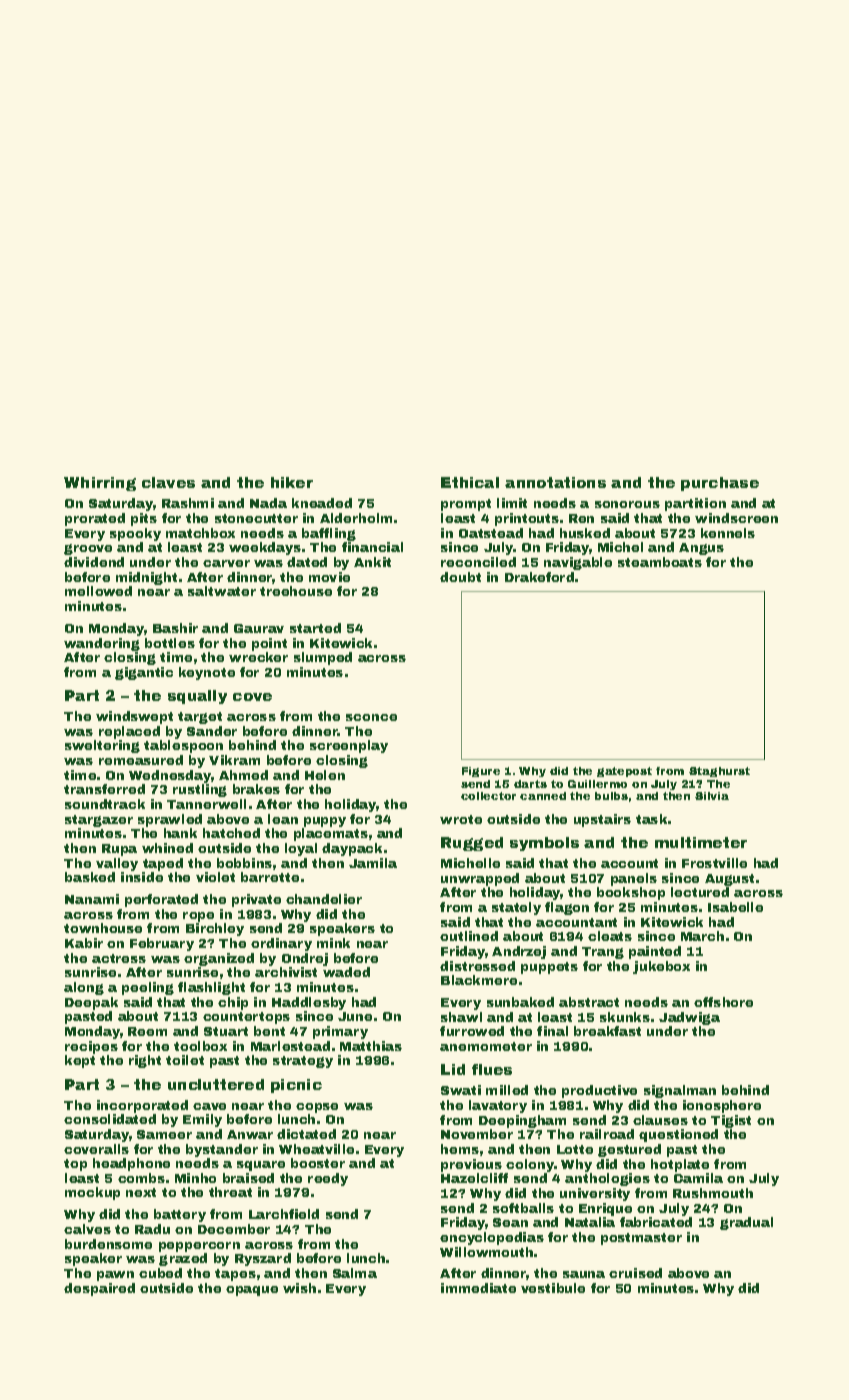 The height and width of the page is (1400, 849). I want to click on gatepost, so click(624, 772).
